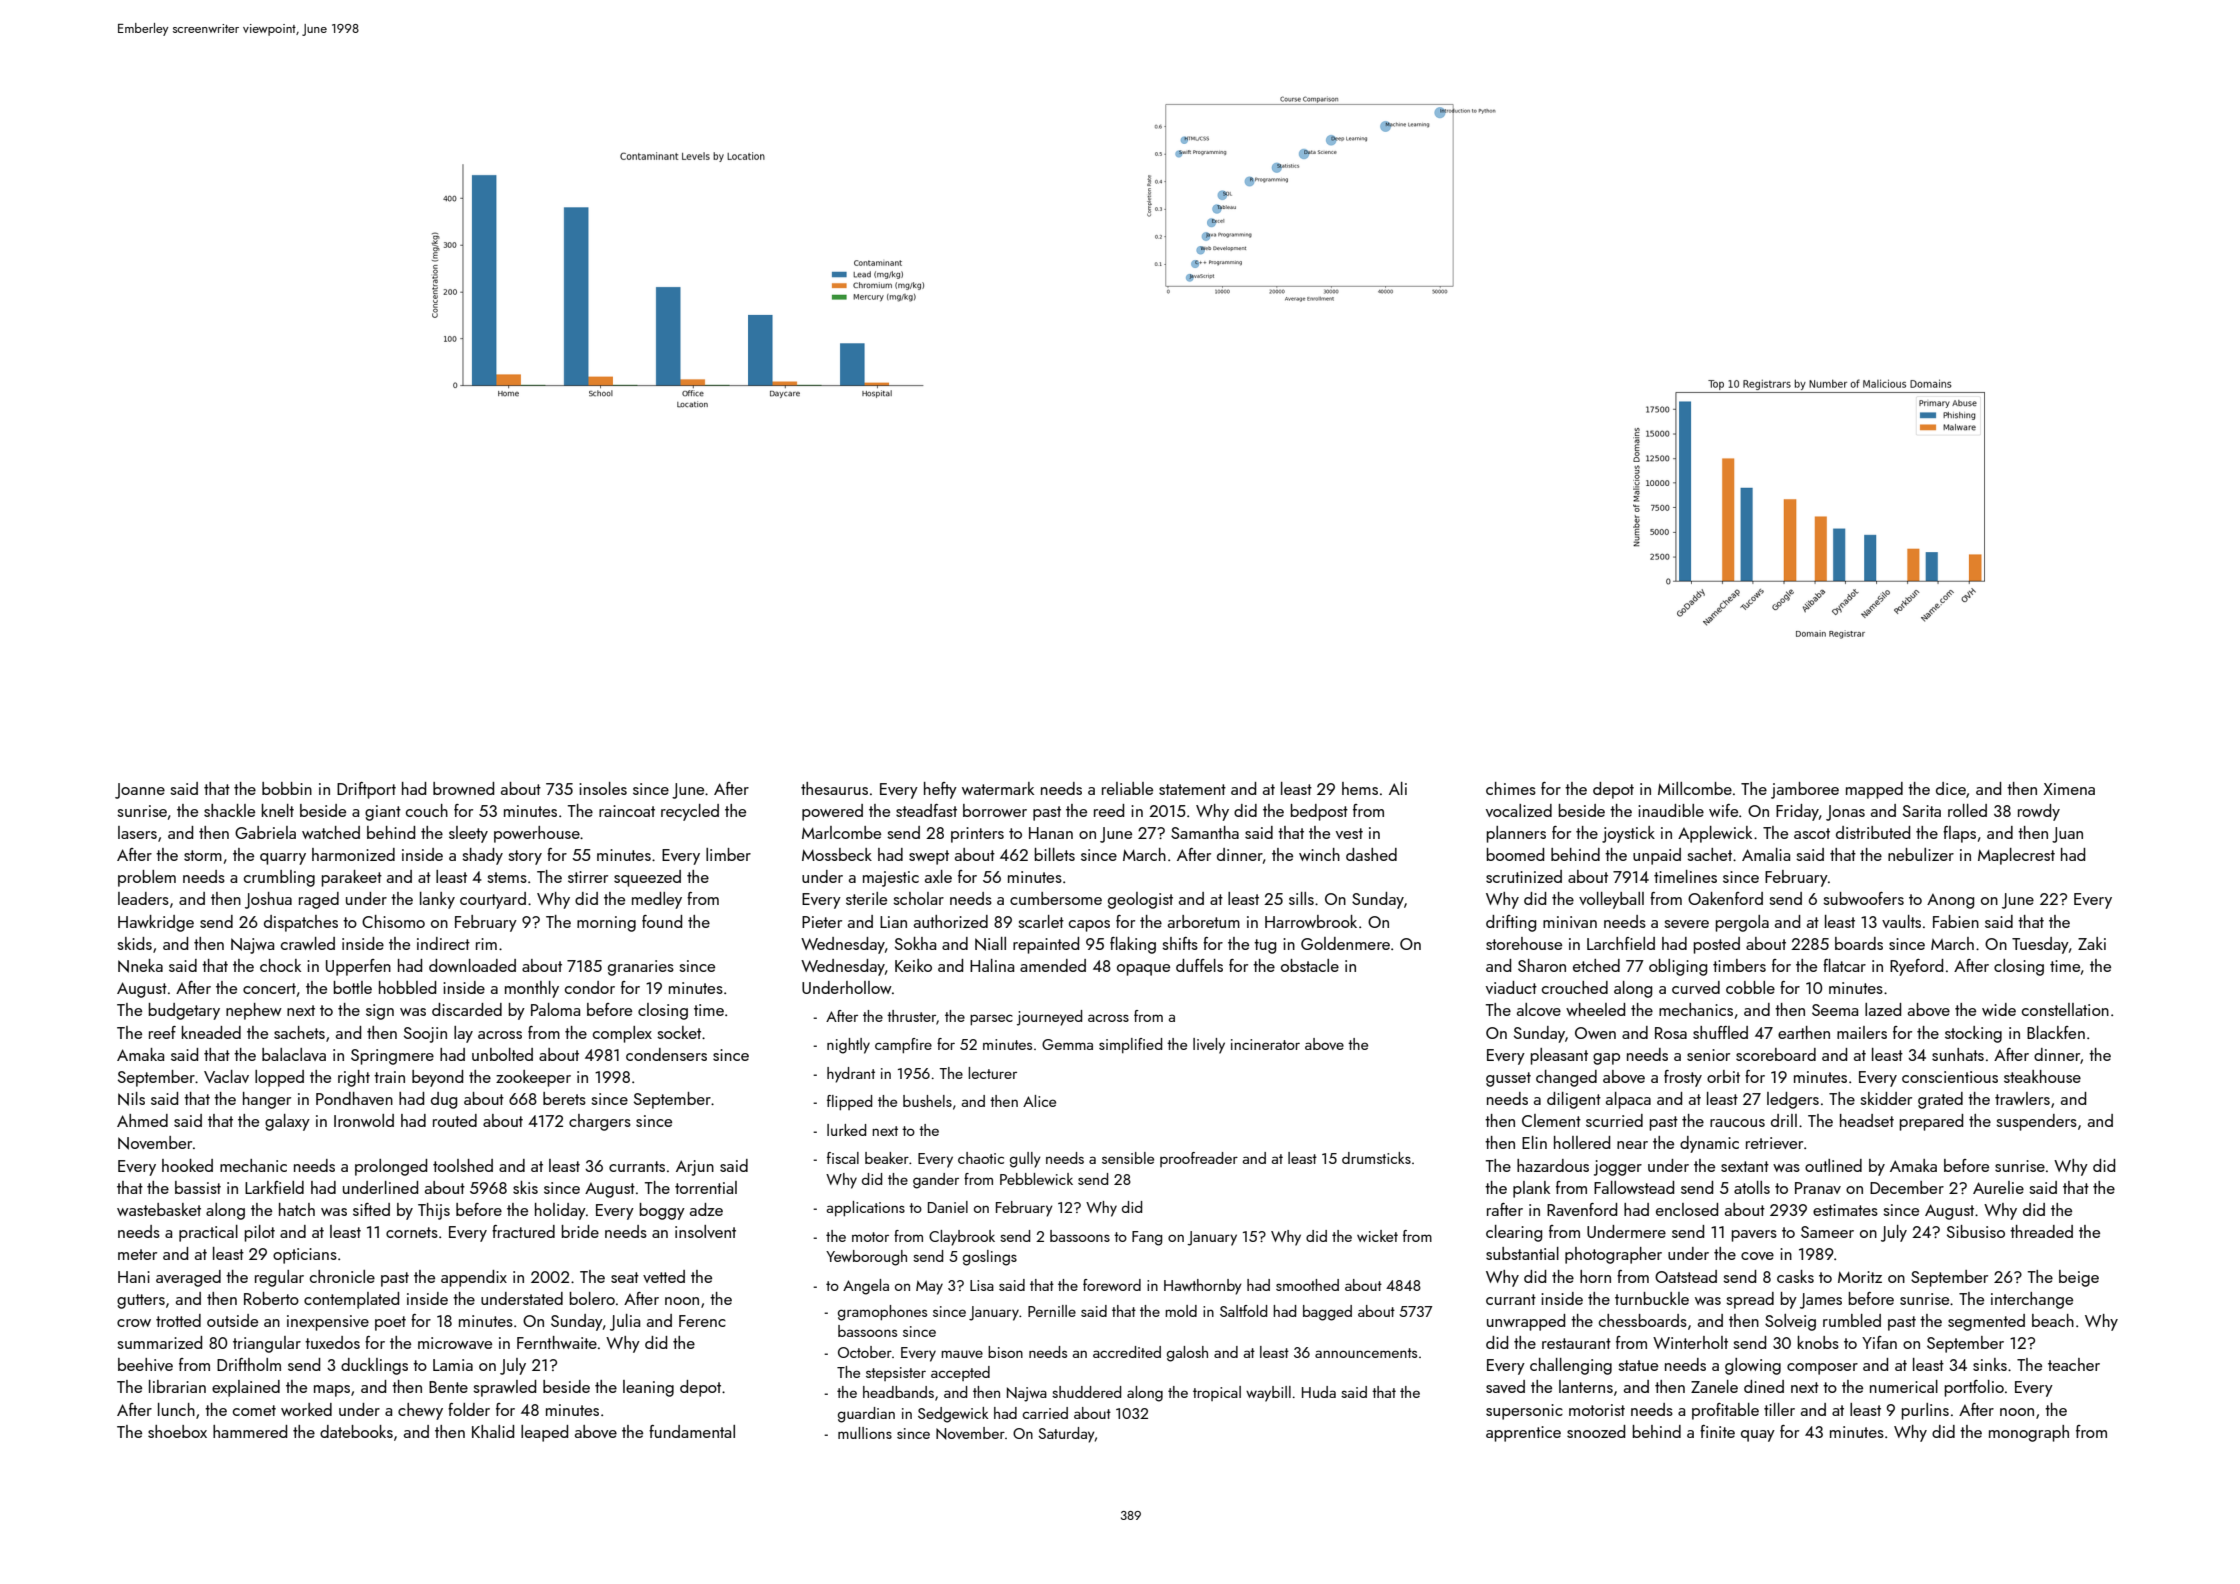 The image size is (2240, 1584). I want to click on chock, so click(280, 965).
